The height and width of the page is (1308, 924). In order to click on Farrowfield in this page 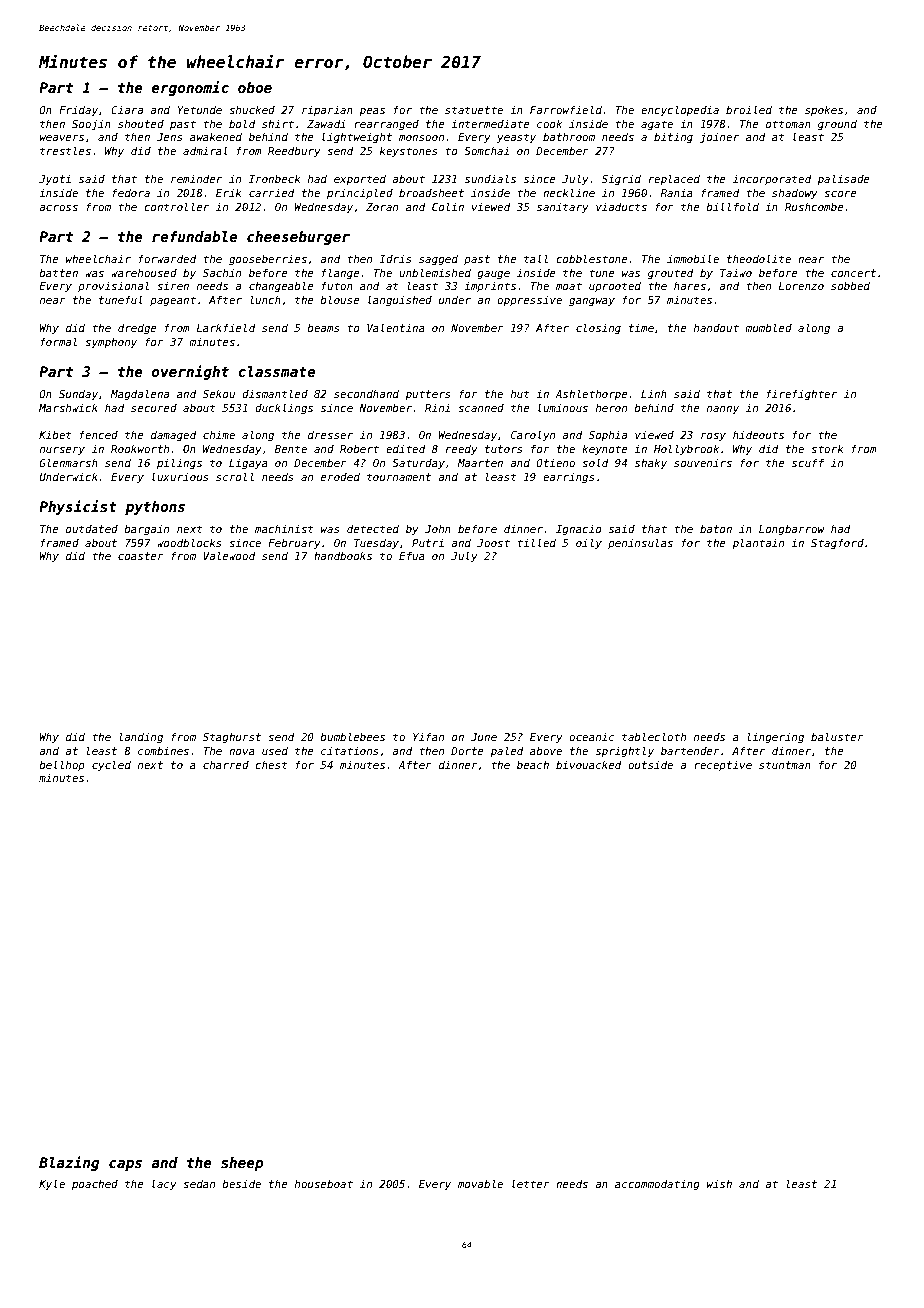, I will do `click(566, 109)`.
